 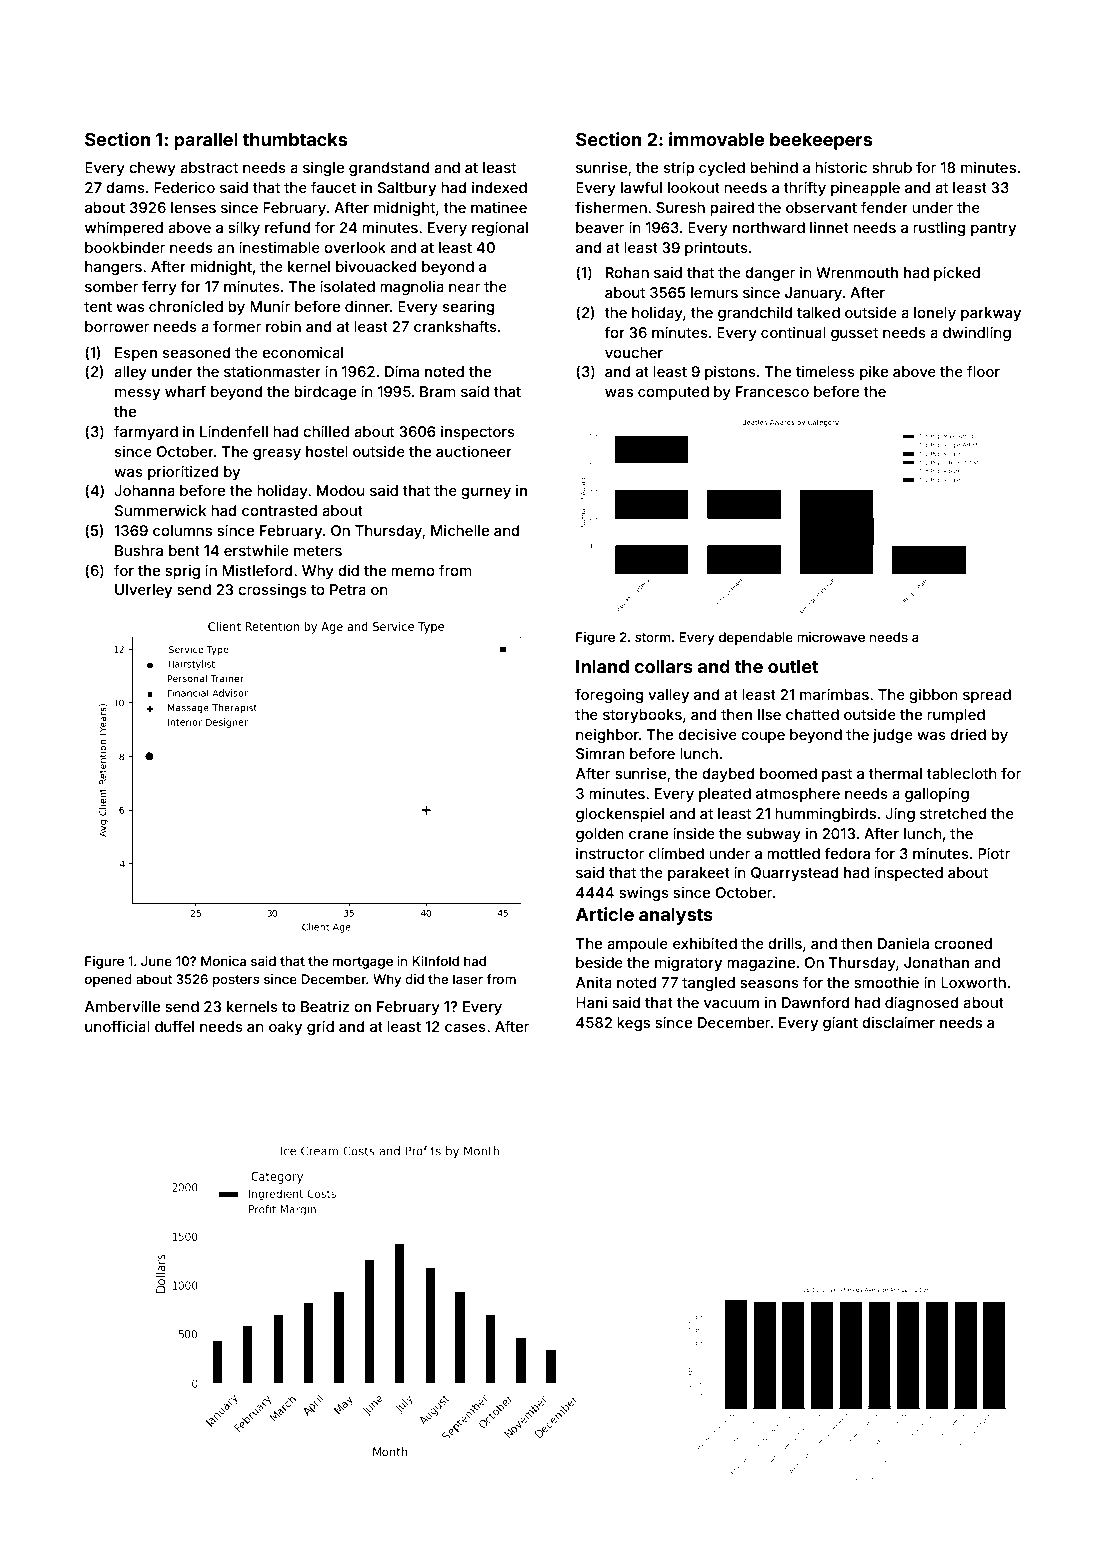 What do you see at coordinates (327, 451) in the screenshot?
I see `hostel` at bounding box center [327, 451].
